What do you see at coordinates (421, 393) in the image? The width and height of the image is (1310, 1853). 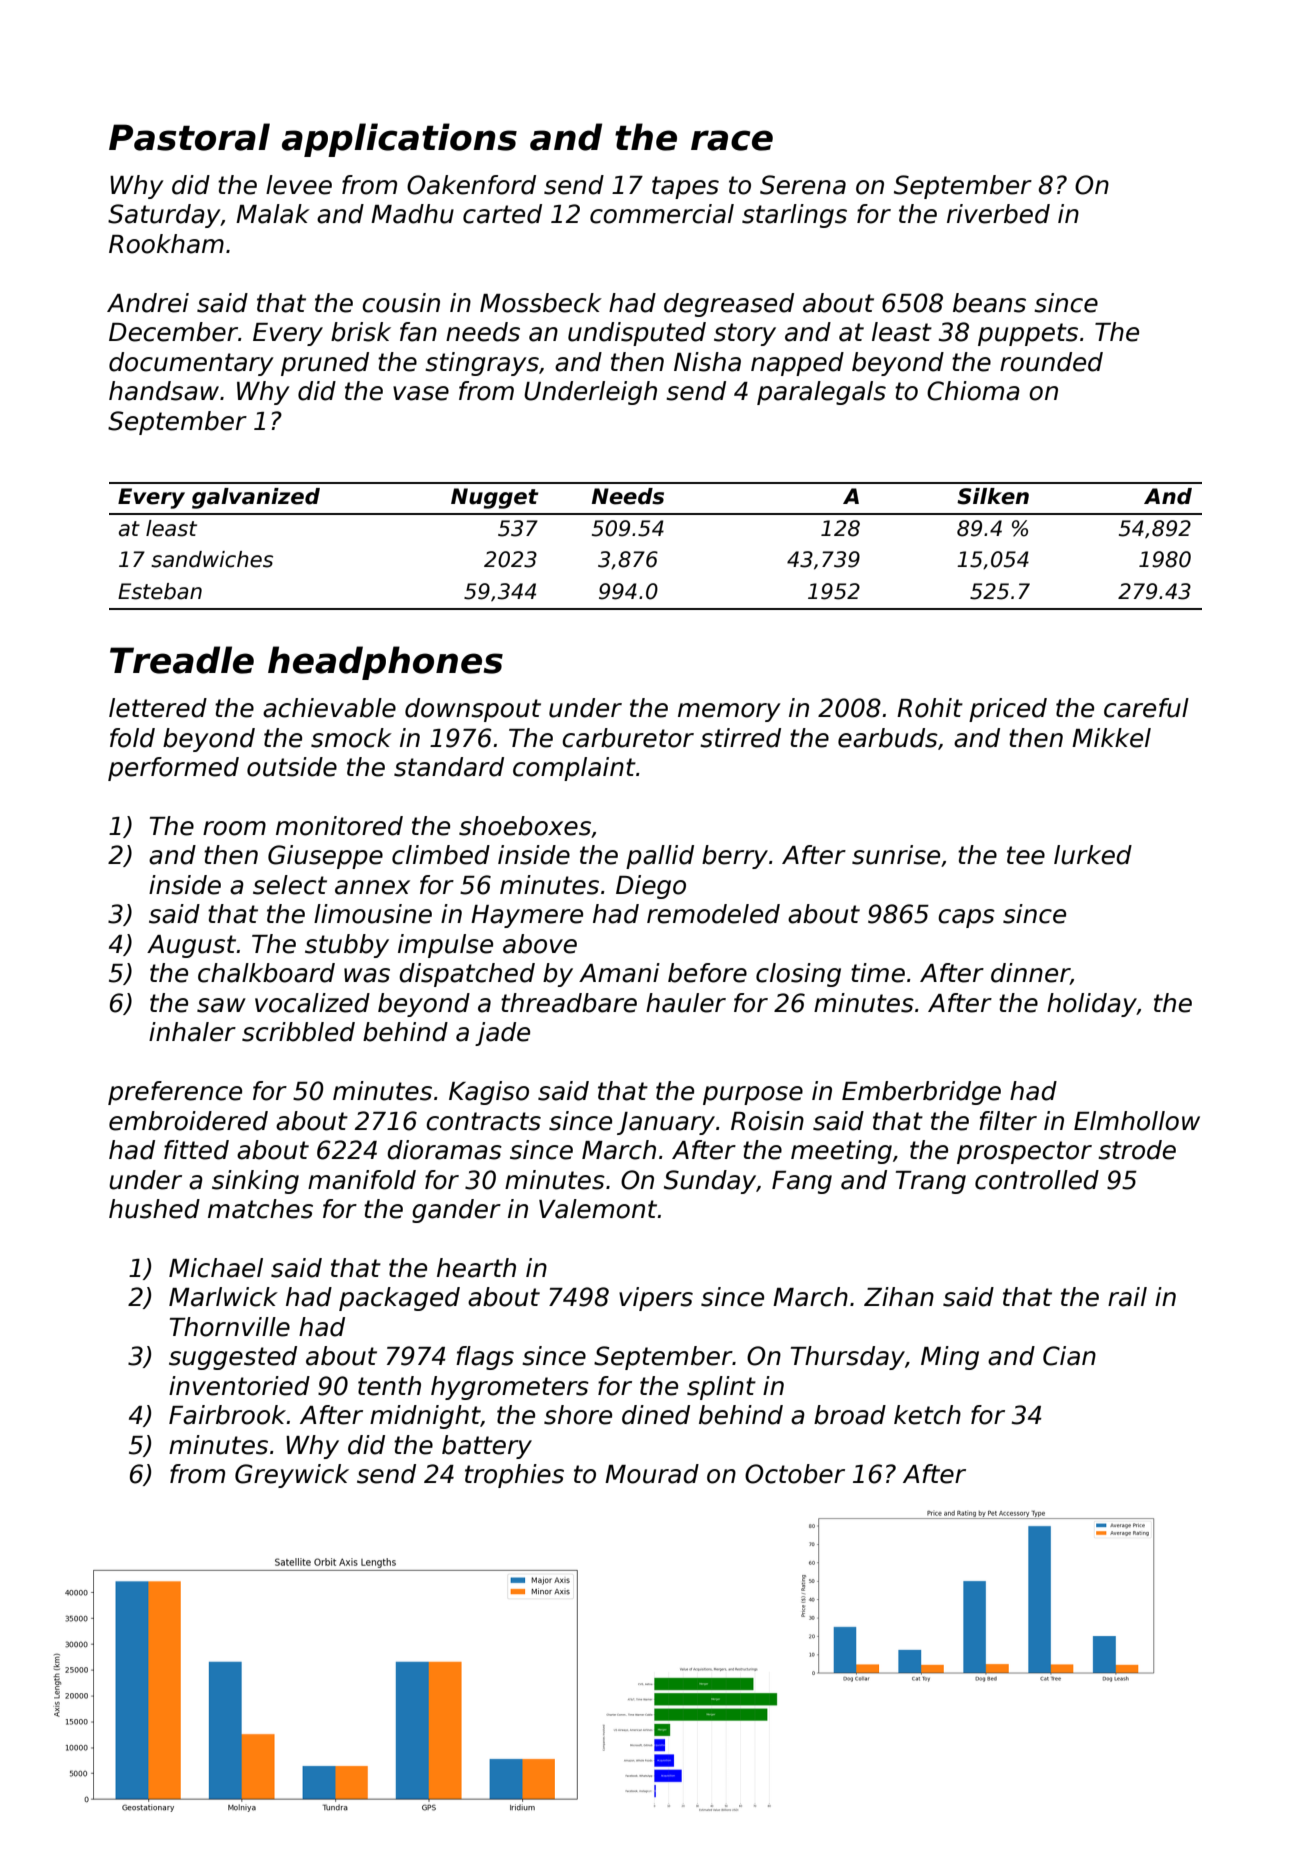 I see `vase` at bounding box center [421, 393].
